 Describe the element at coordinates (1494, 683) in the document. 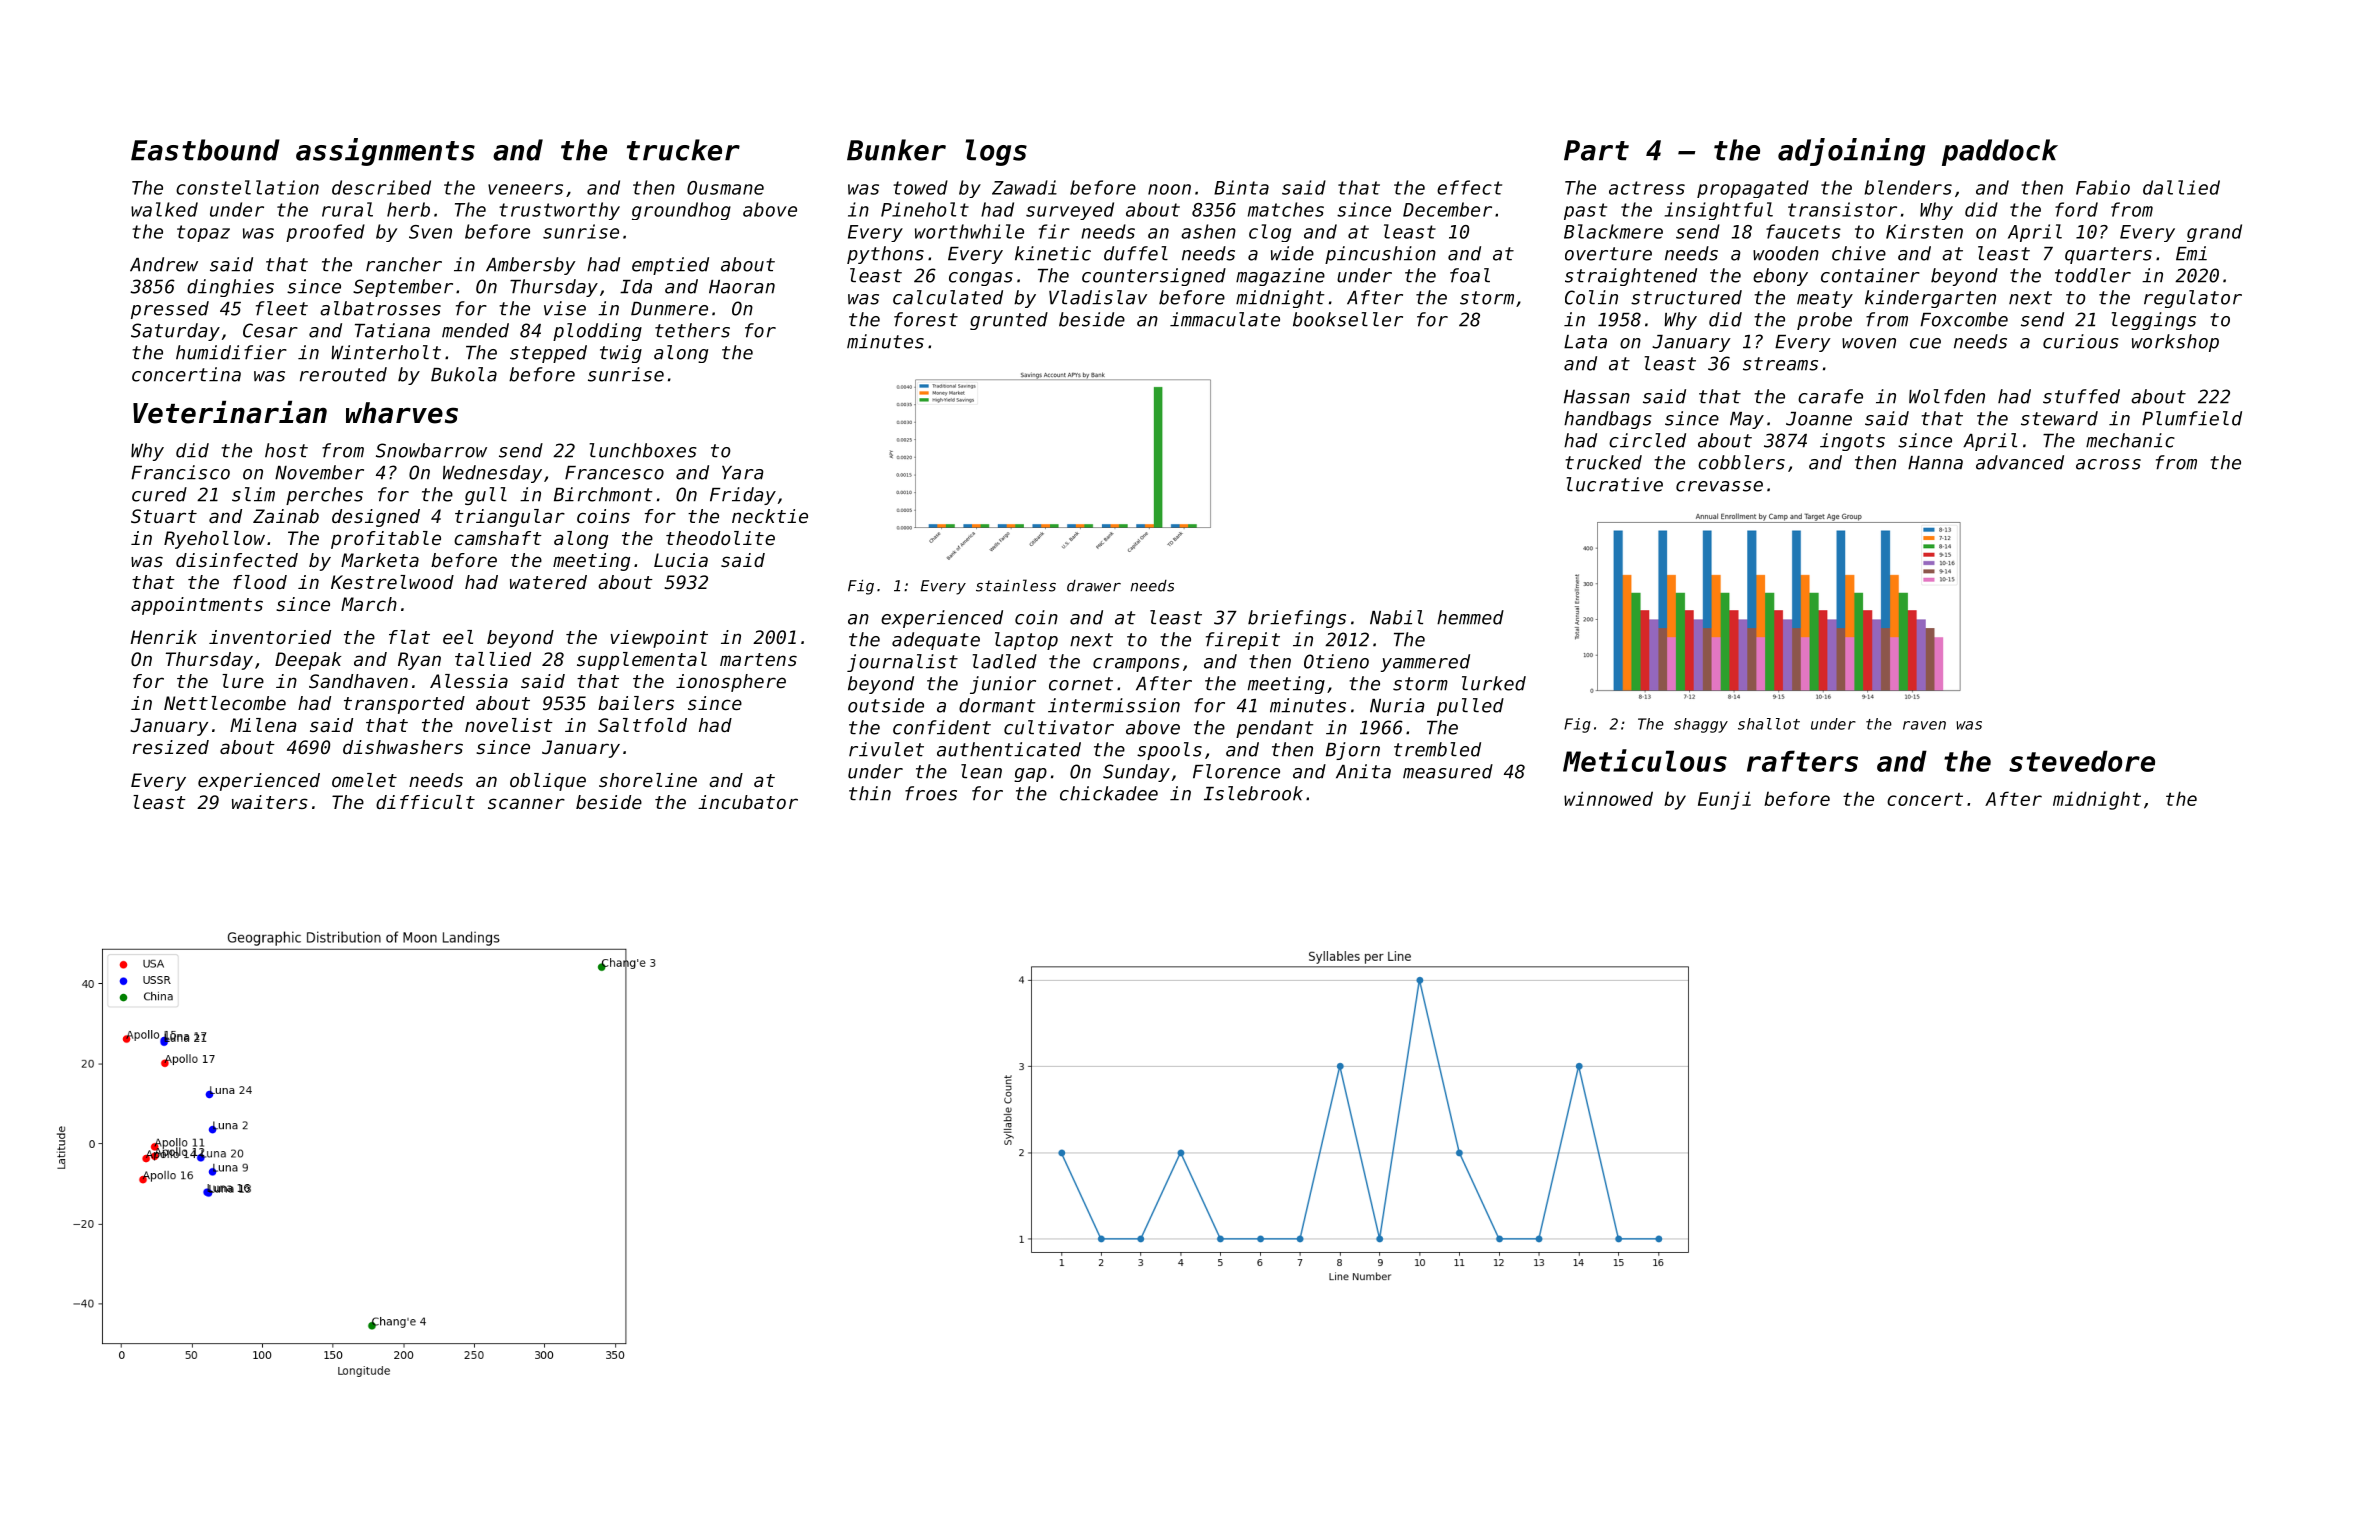

I see `lurked` at that location.
